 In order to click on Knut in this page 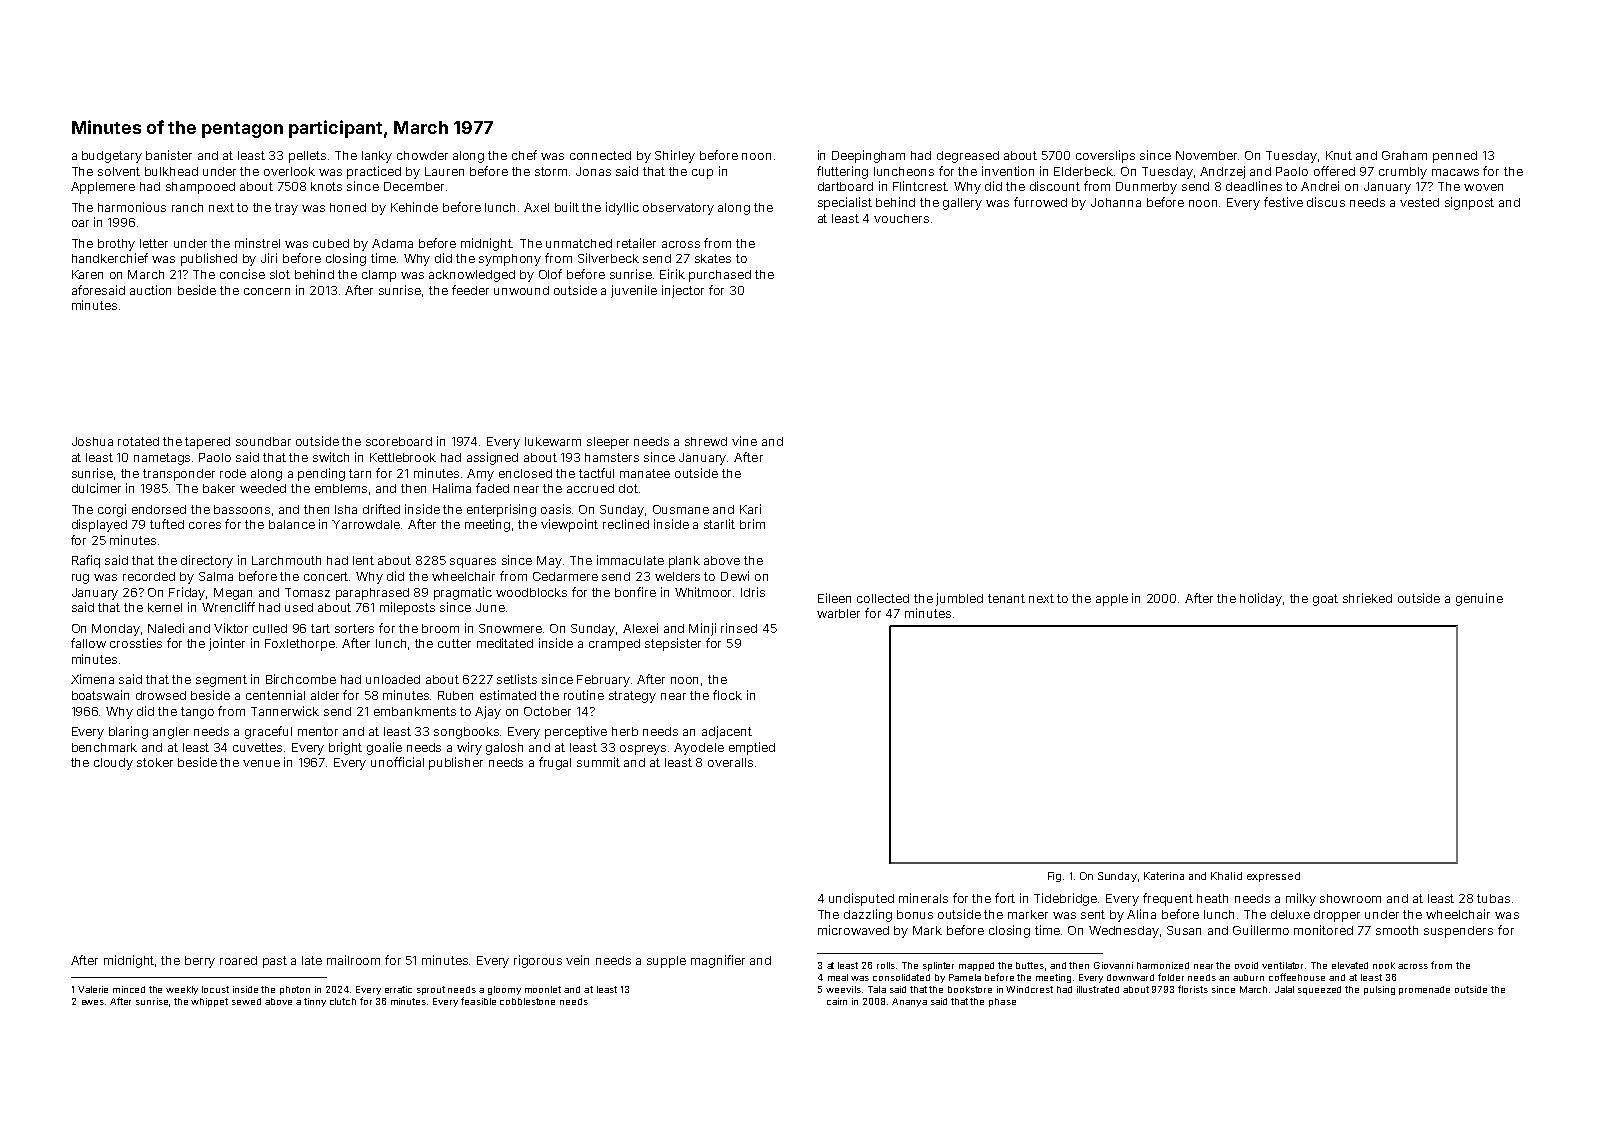, I will do `click(1339, 155)`.
